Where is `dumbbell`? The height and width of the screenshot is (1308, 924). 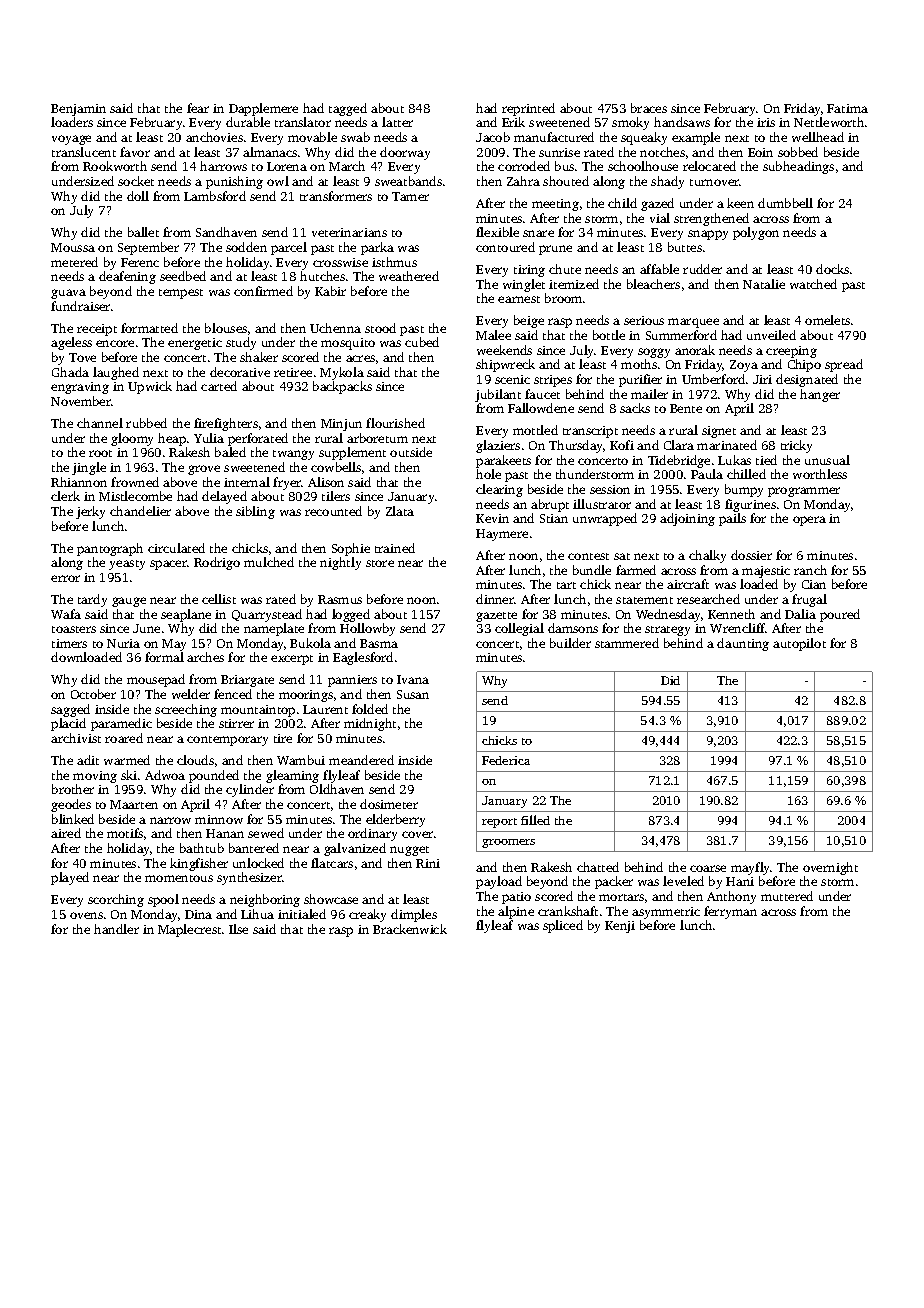
dumbbell is located at coordinates (785, 203).
